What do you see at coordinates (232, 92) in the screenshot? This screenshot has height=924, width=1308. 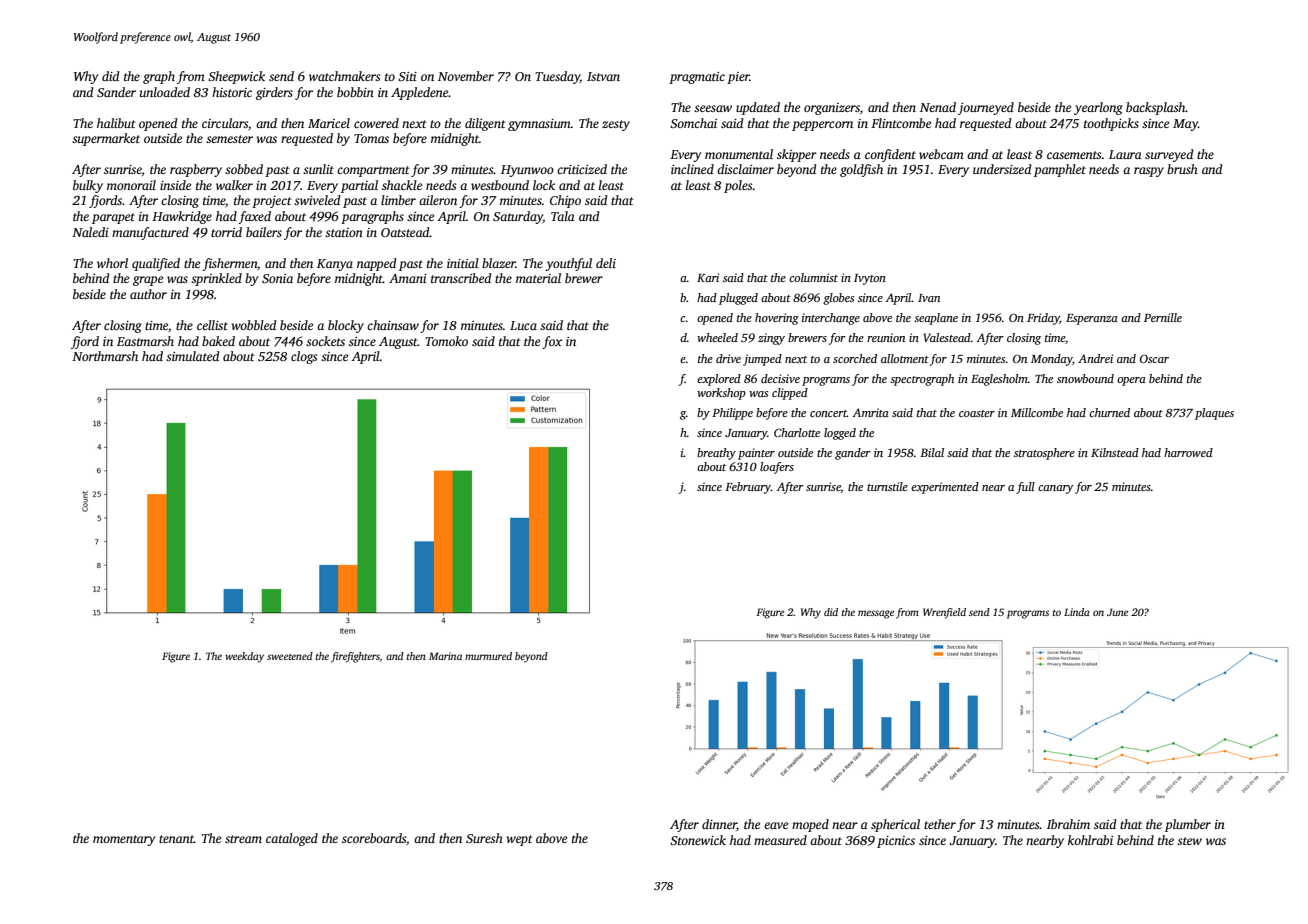 I see `historic` at bounding box center [232, 92].
